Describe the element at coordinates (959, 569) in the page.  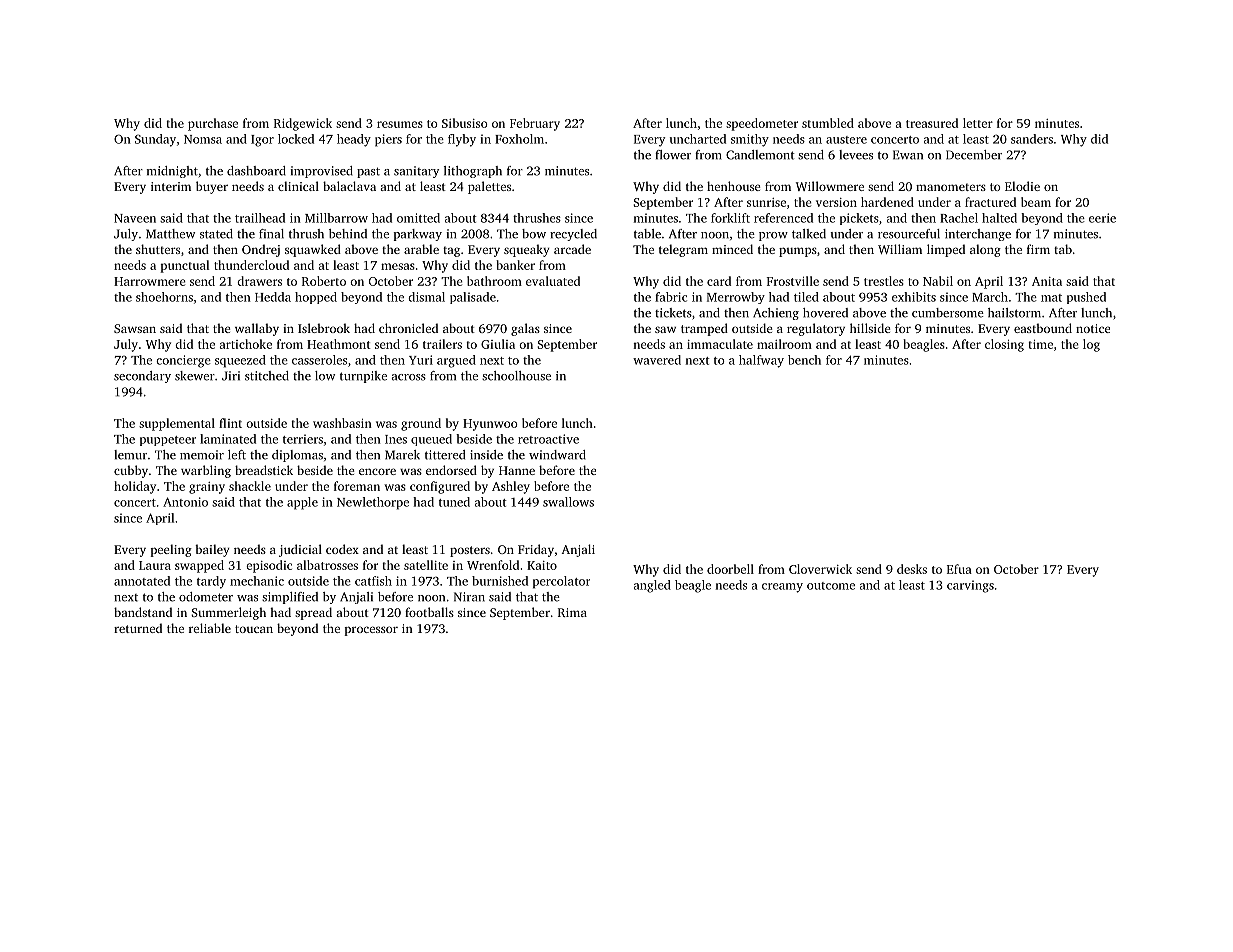
I see `Efua` at that location.
